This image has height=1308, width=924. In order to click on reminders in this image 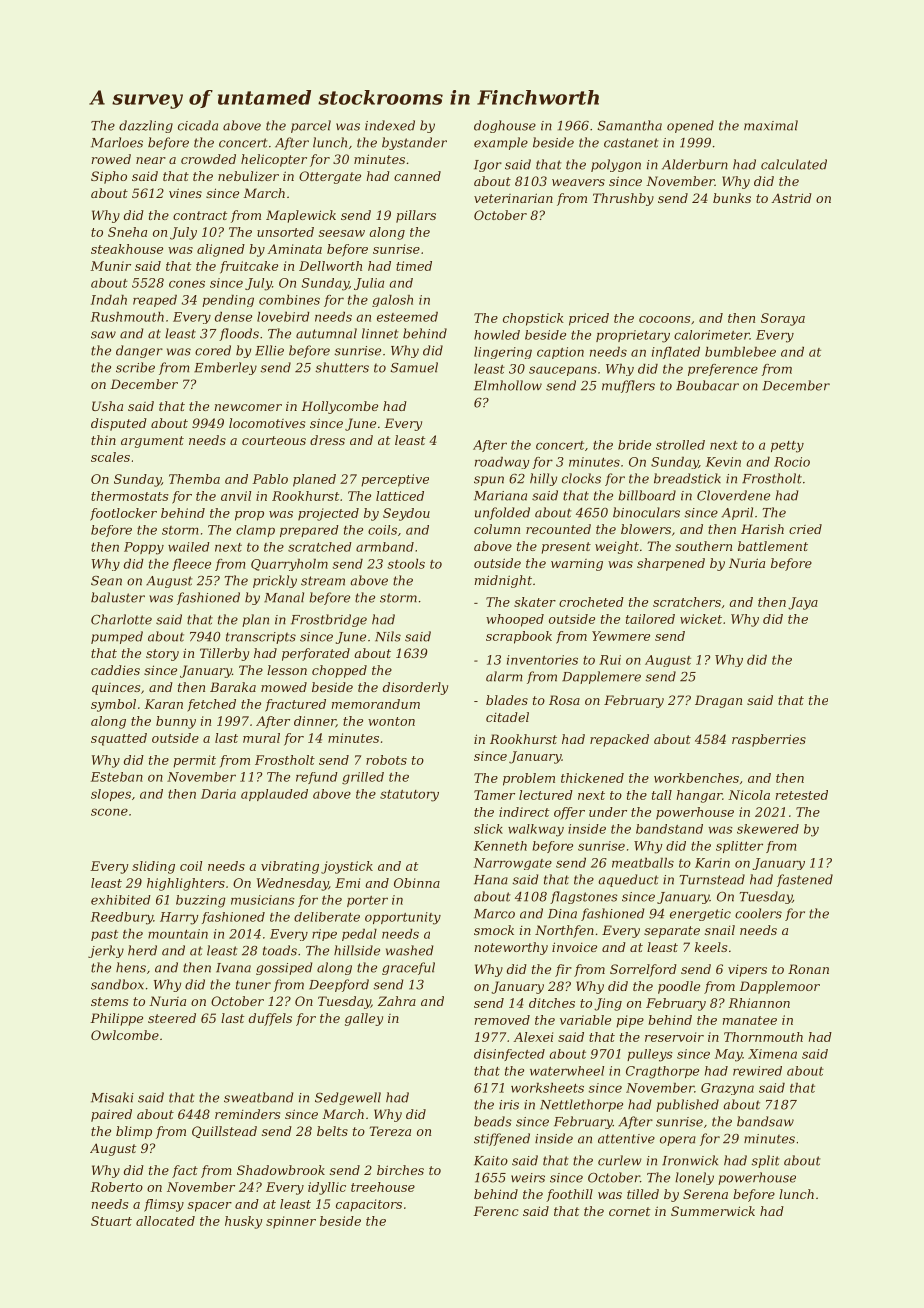, I will do `click(247, 1114)`.
